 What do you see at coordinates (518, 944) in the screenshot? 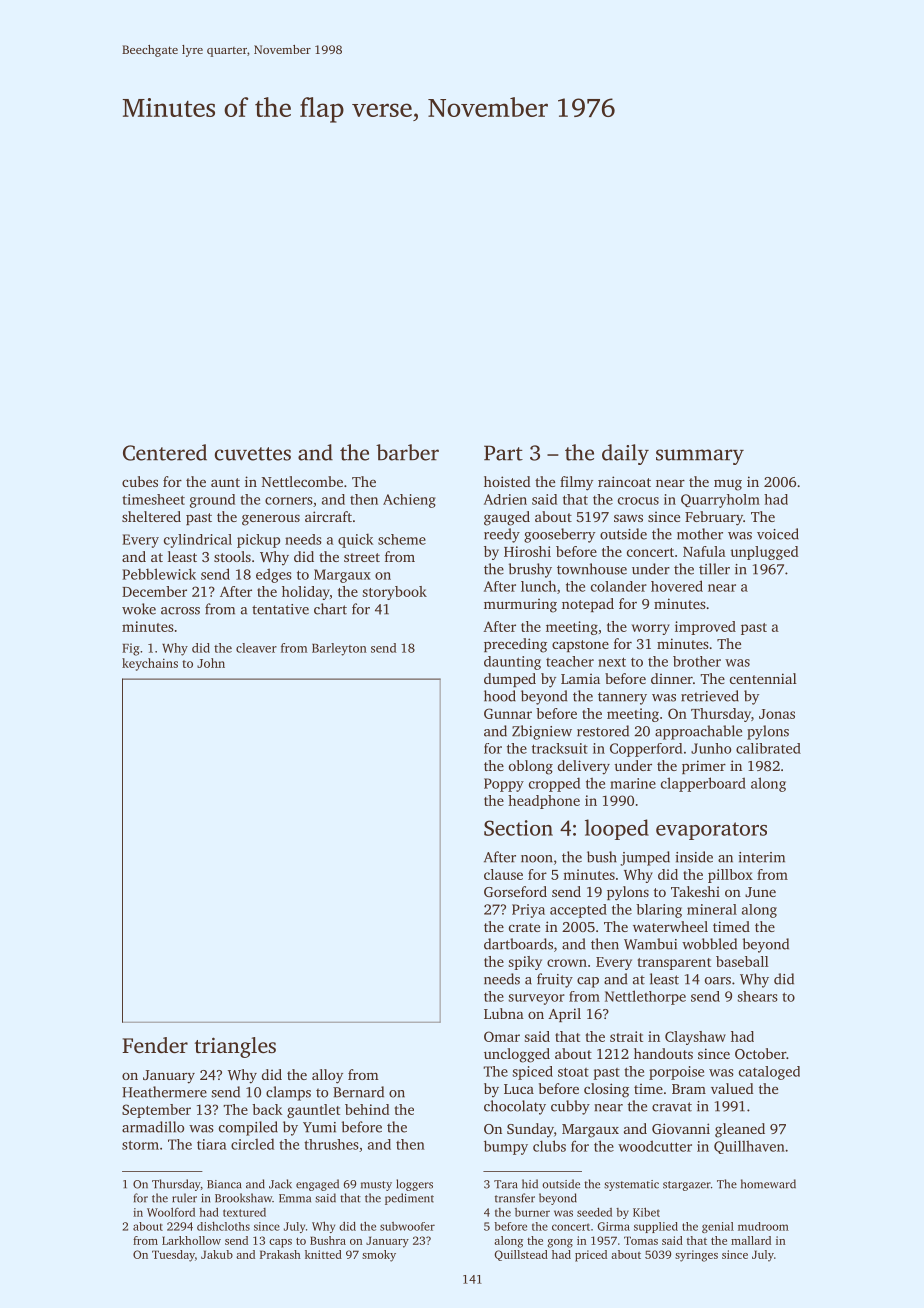
I see `dartboards` at bounding box center [518, 944].
